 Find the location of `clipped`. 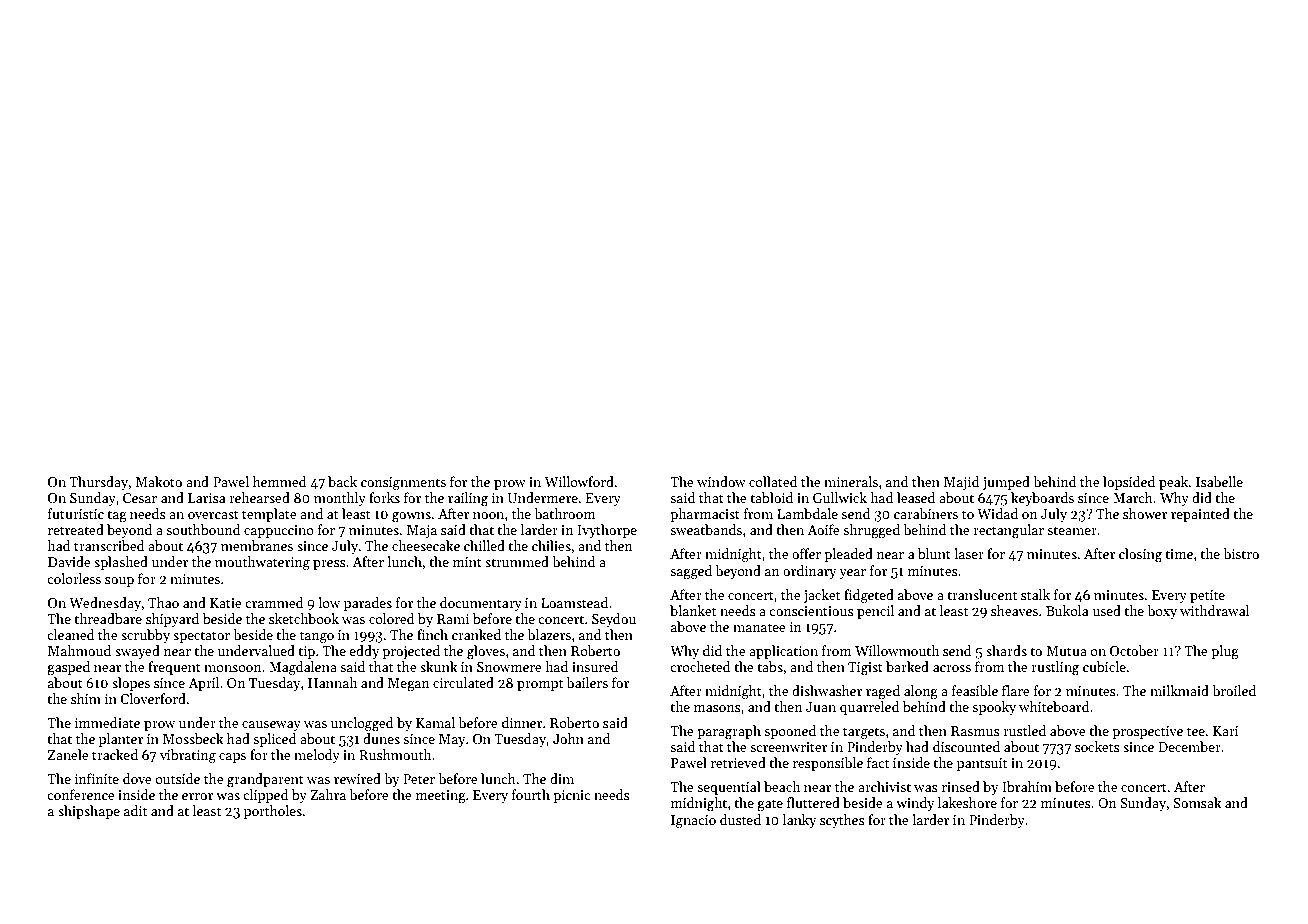

clipped is located at coordinates (266, 796).
